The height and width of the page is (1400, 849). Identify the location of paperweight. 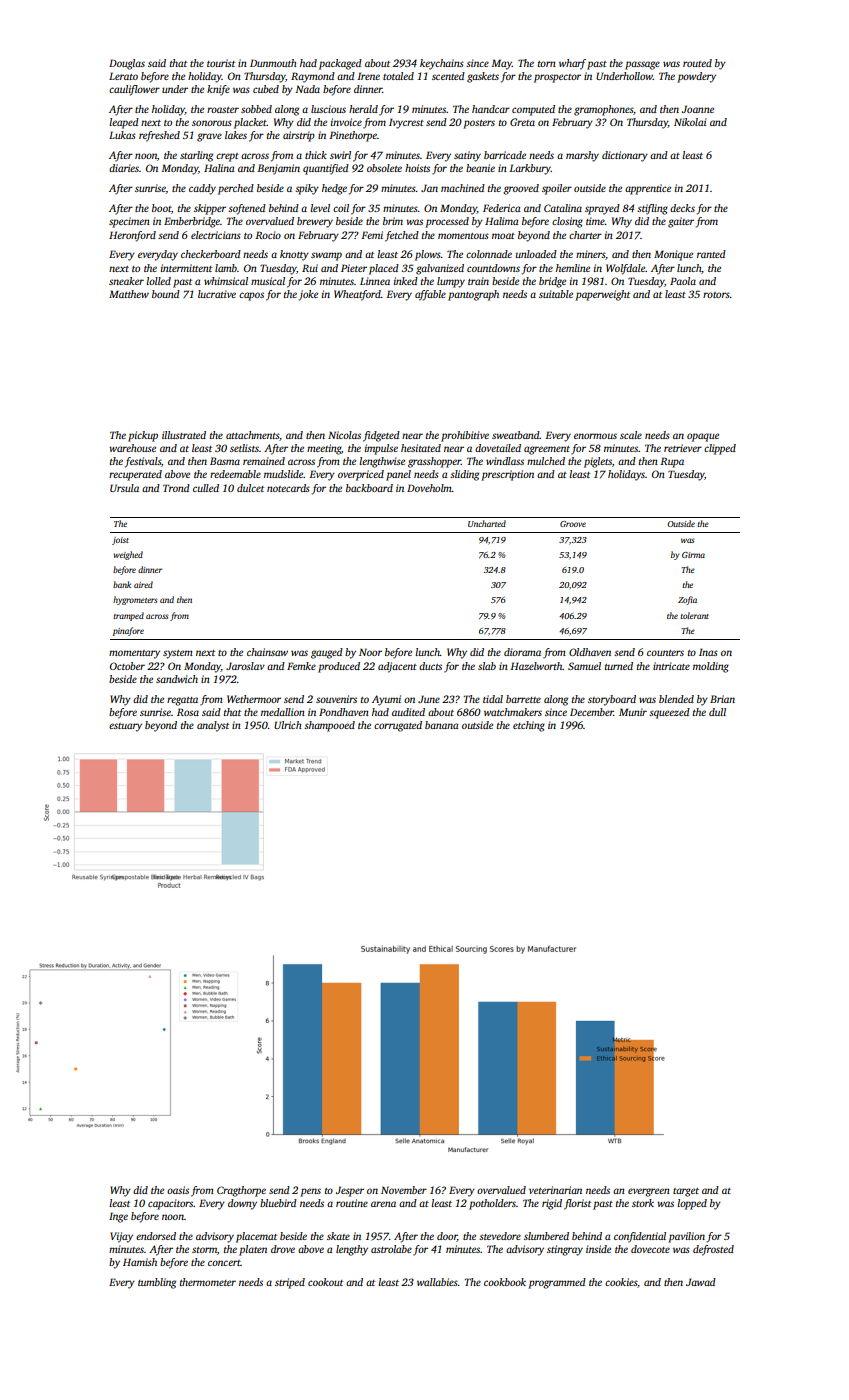
(602, 295).
